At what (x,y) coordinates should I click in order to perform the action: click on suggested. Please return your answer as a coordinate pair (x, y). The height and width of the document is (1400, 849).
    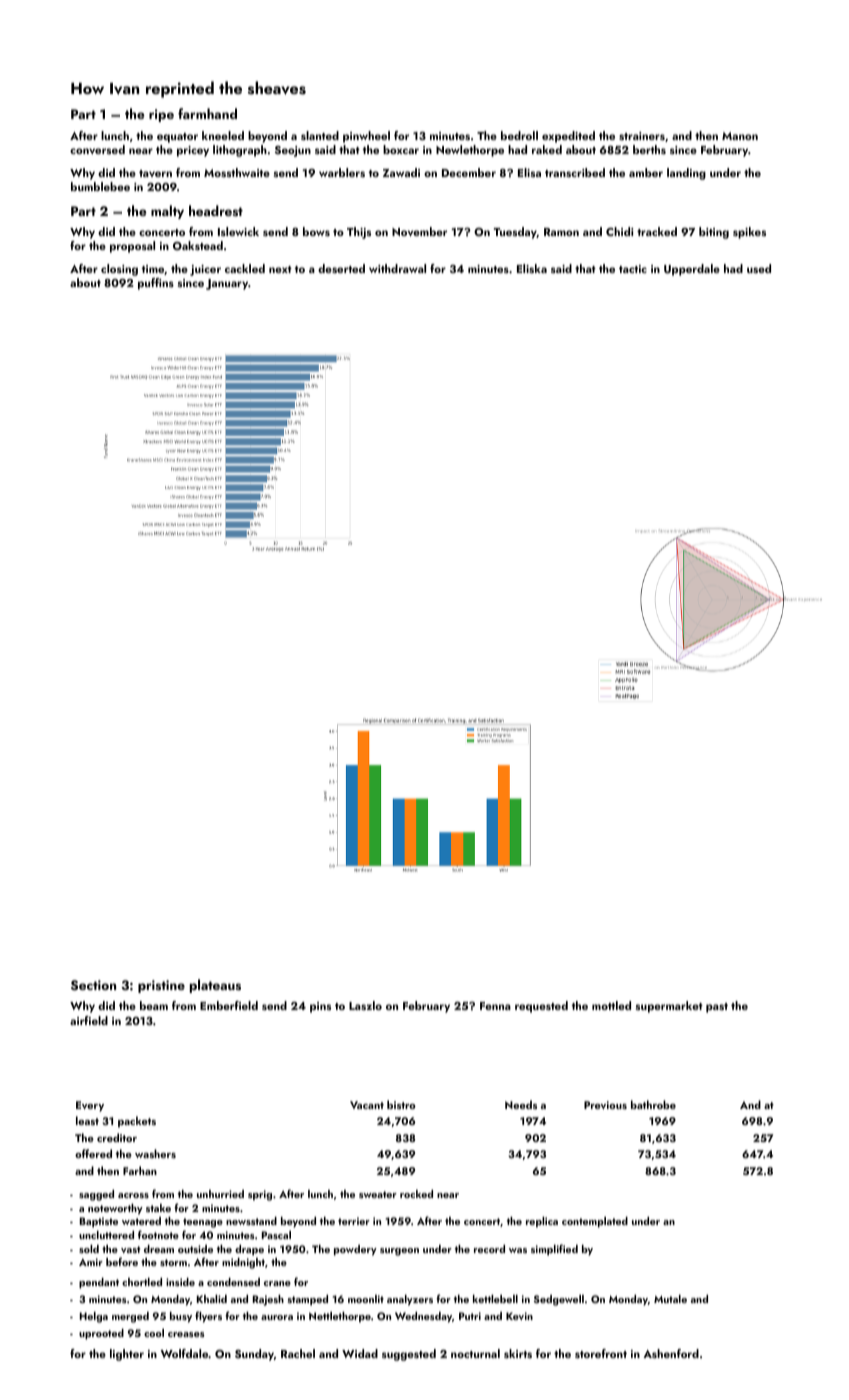
    Looking at the image, I should click on (409, 1355).
